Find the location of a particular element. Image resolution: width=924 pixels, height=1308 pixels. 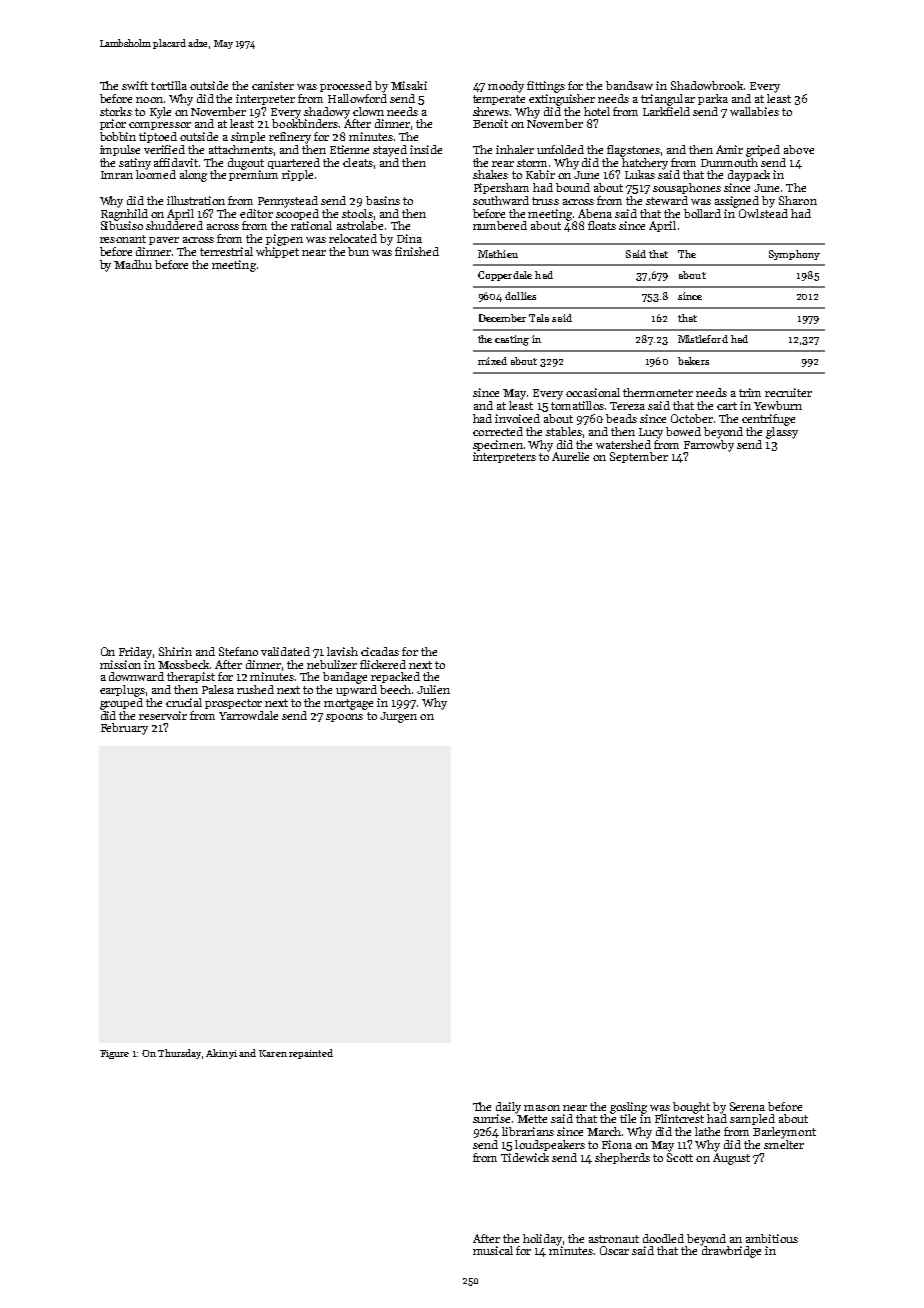

bandsaw is located at coordinates (629, 85).
